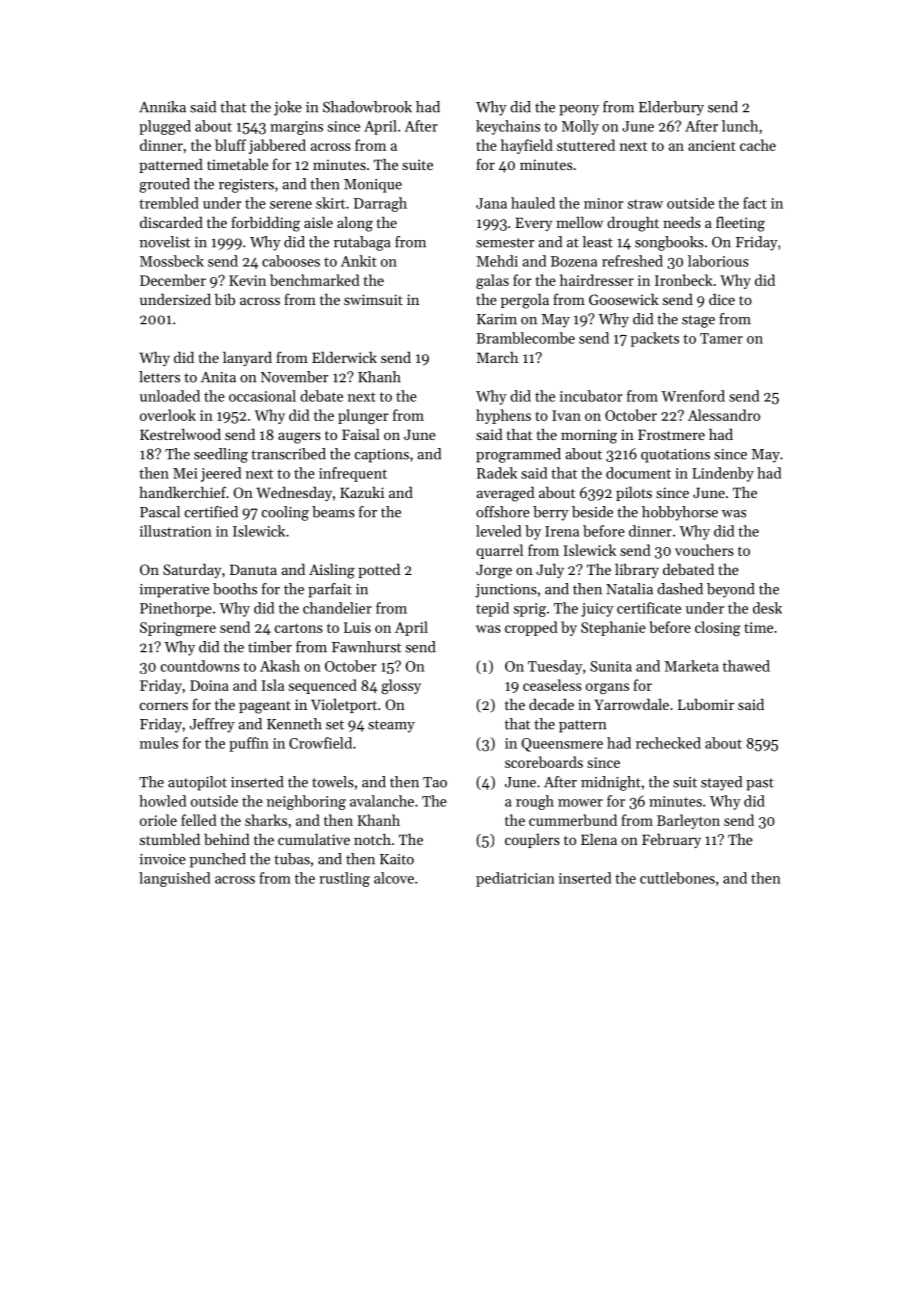 This document has height=1314, width=924. What do you see at coordinates (299, 628) in the document?
I see `cartons` at bounding box center [299, 628].
